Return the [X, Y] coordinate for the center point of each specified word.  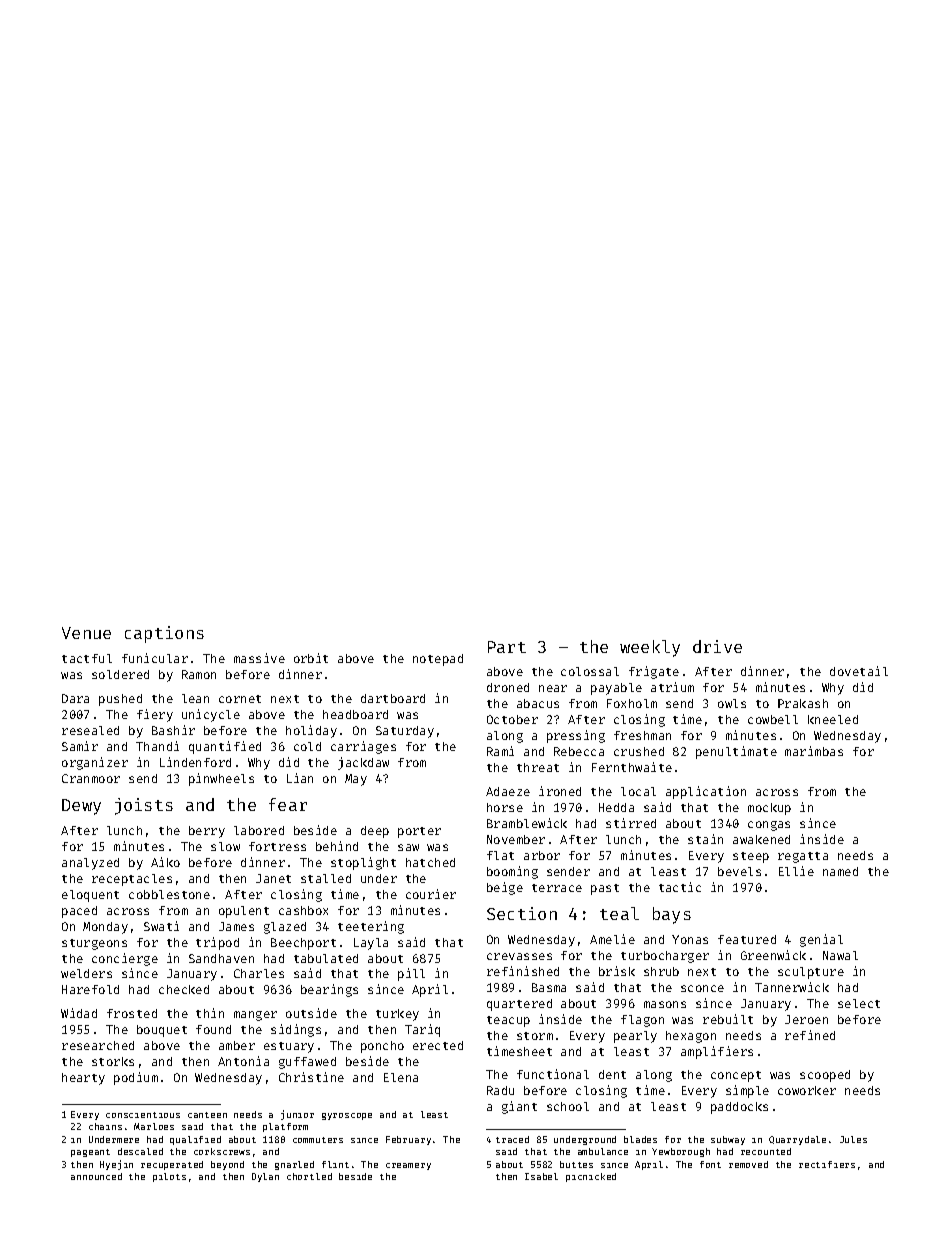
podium [136, 1078]
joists [144, 806]
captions [164, 634]
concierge [125, 959]
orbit [311, 658]
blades [640, 1139]
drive [717, 646]
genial [821, 940]
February [408, 1140]
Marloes [154, 1126]
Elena [401, 1077]
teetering [371, 927]
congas [769, 826]
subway [728, 1140]
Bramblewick [527, 823]
